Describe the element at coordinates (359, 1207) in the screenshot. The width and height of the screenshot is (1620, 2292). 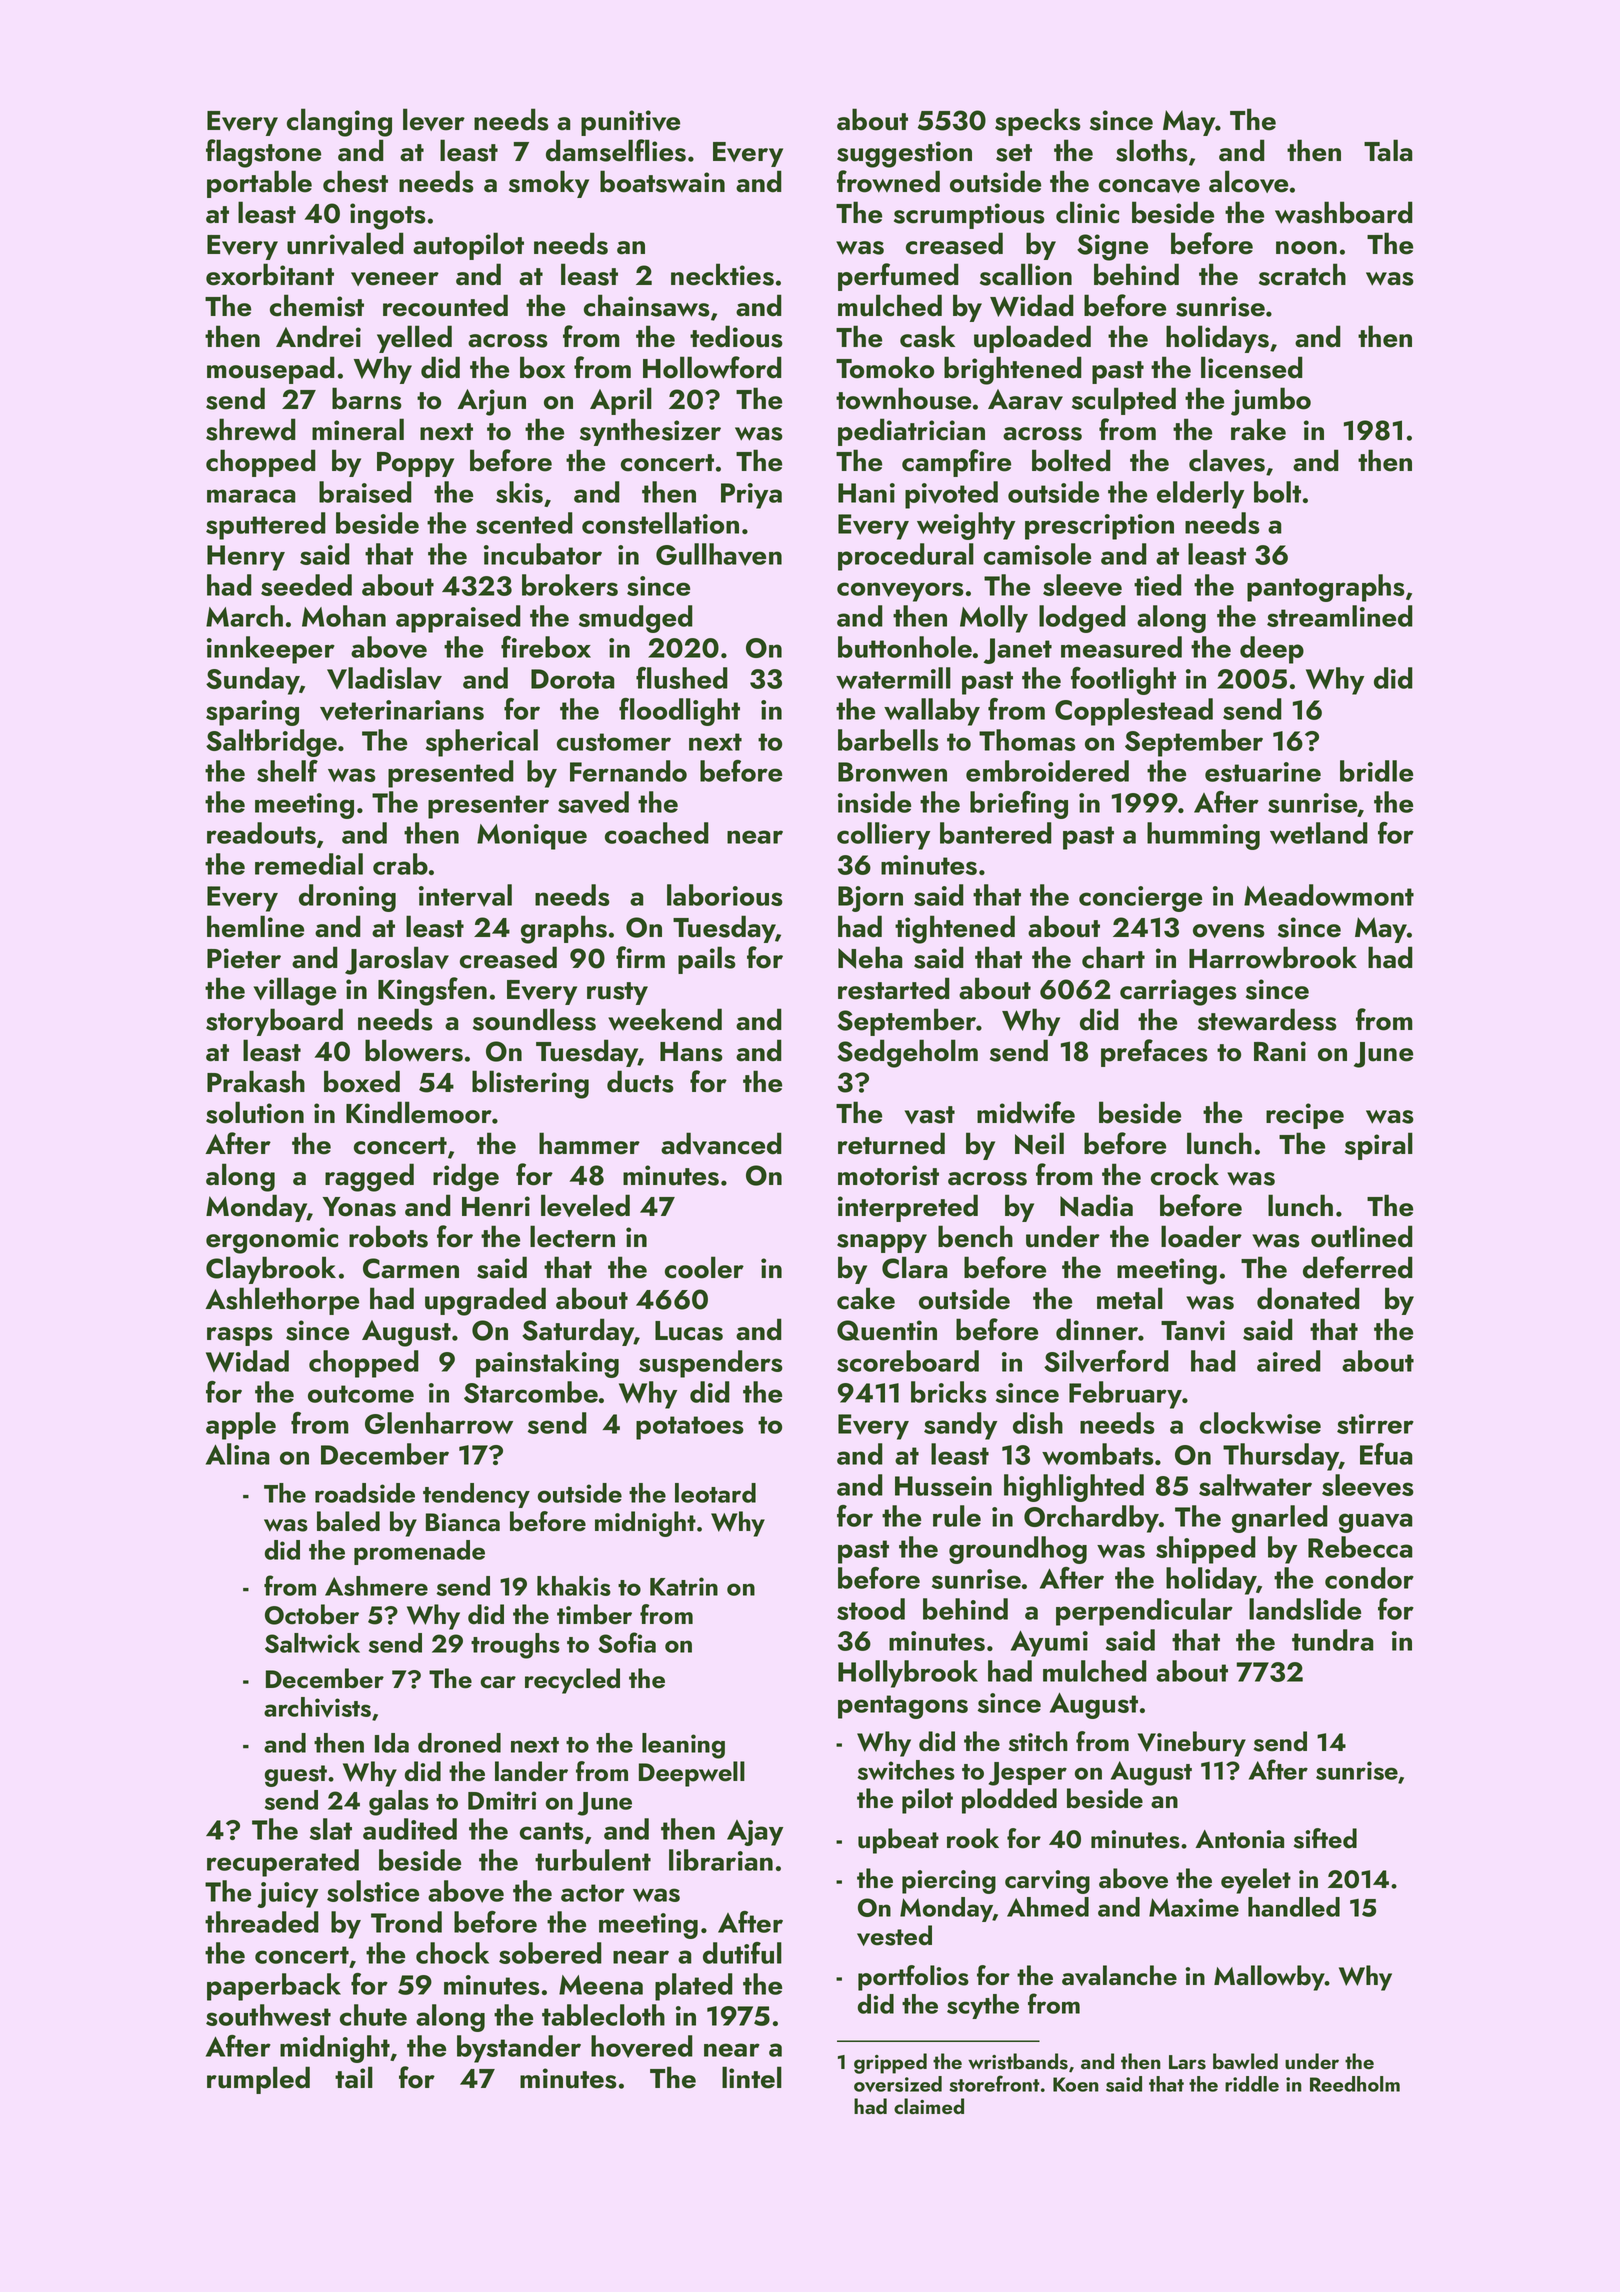
I see `Yonas` at that location.
